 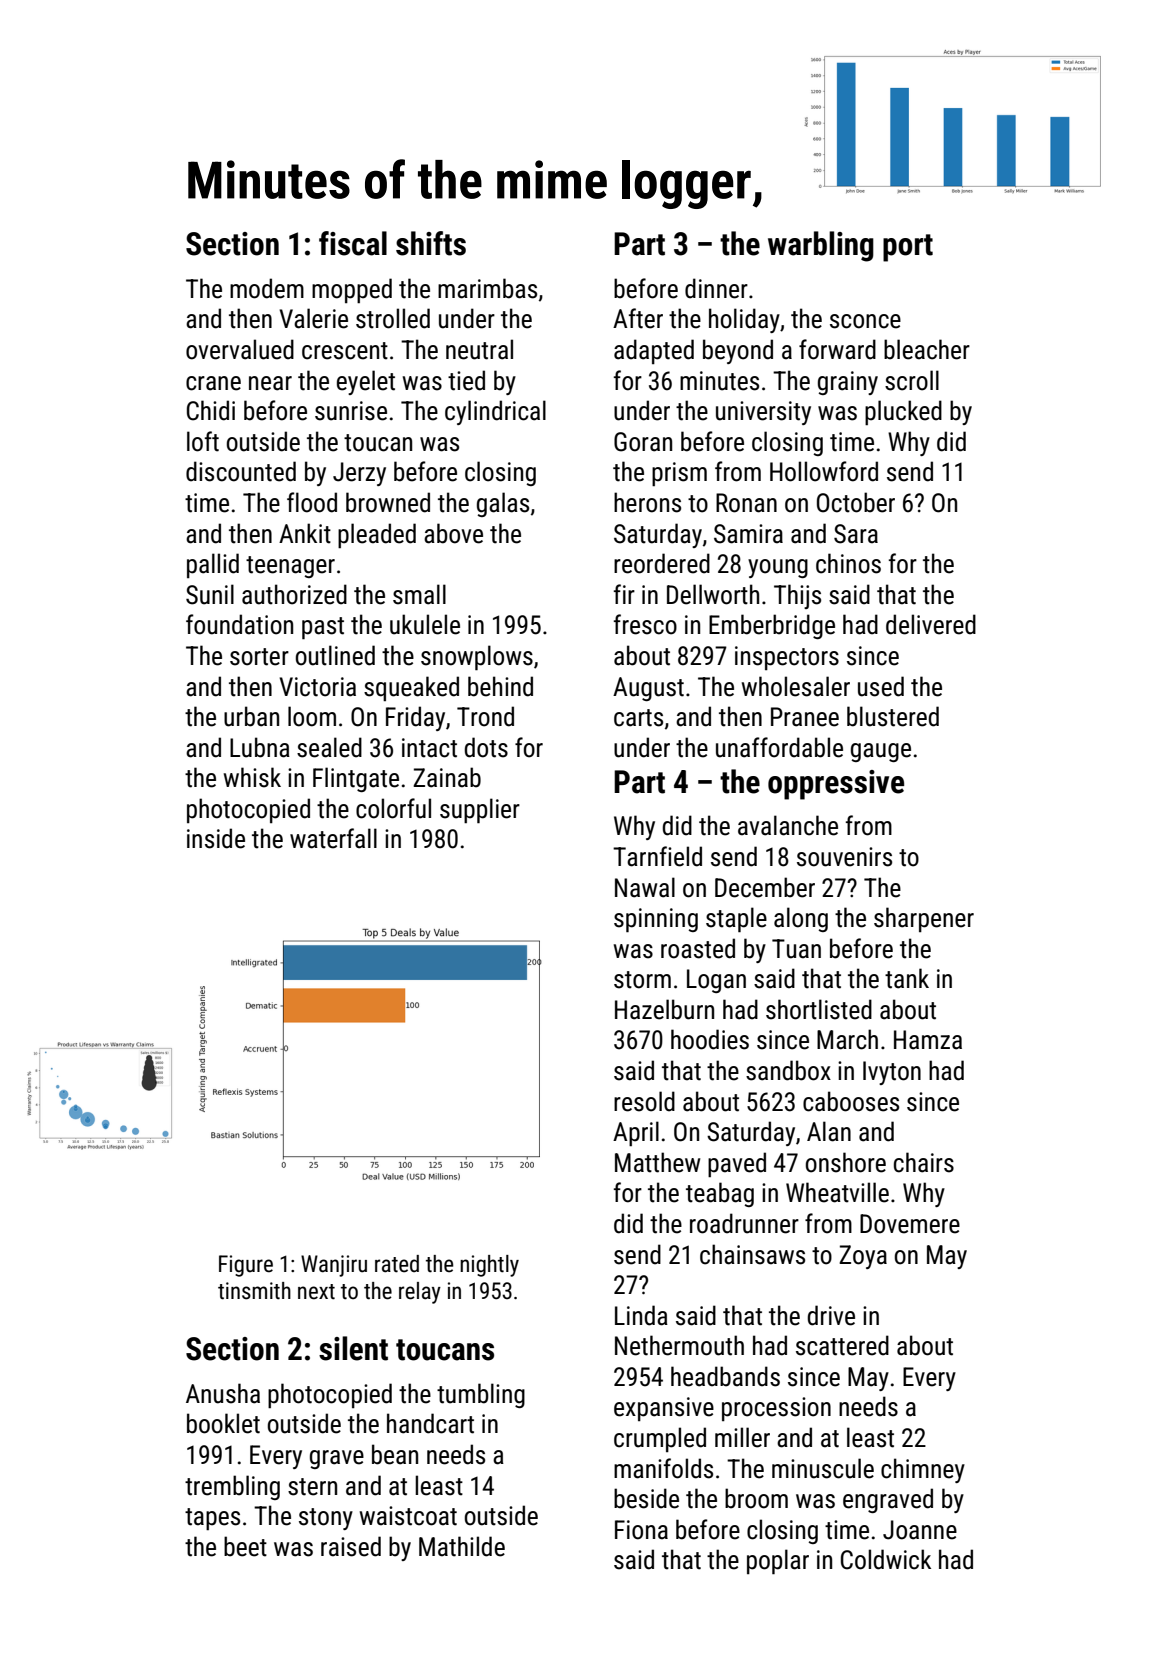 What do you see at coordinates (881, 752) in the screenshot?
I see `gauge` at bounding box center [881, 752].
